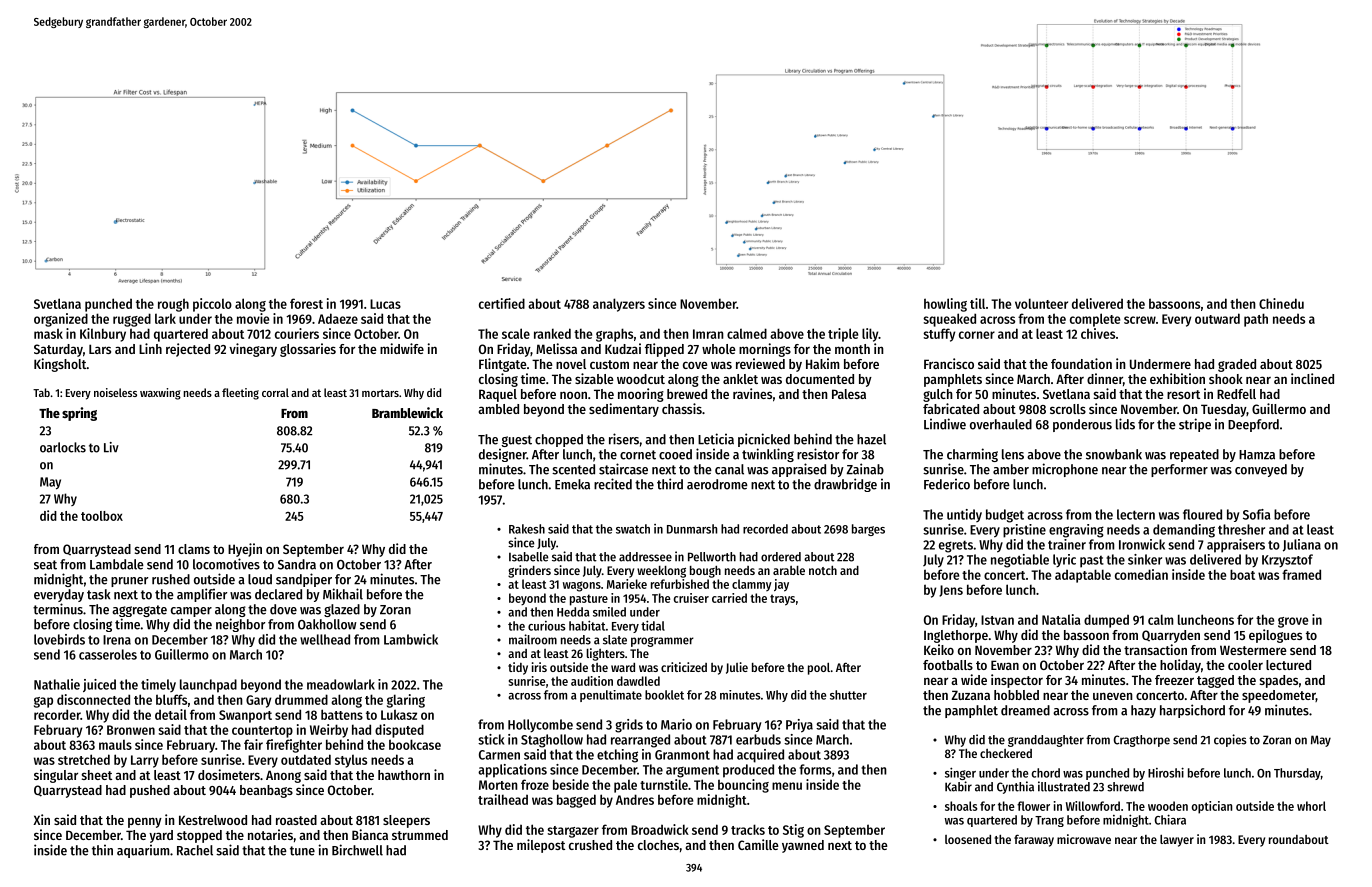 The width and height of the document is (1372, 887). What do you see at coordinates (502, 303) in the document?
I see `certified` at bounding box center [502, 303].
